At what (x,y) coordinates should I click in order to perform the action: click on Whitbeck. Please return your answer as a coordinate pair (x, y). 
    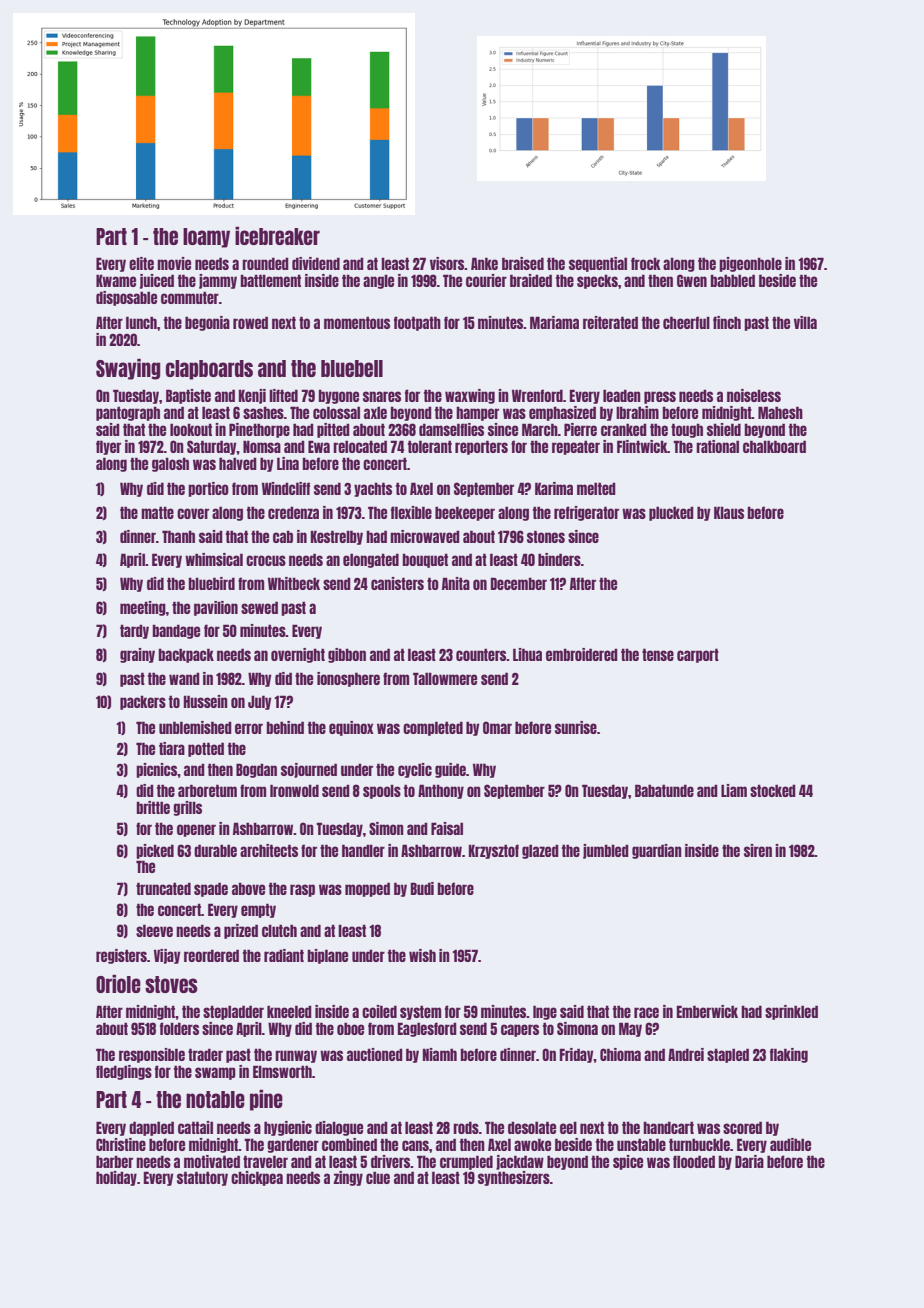
    Looking at the image, I should click on (294, 583).
